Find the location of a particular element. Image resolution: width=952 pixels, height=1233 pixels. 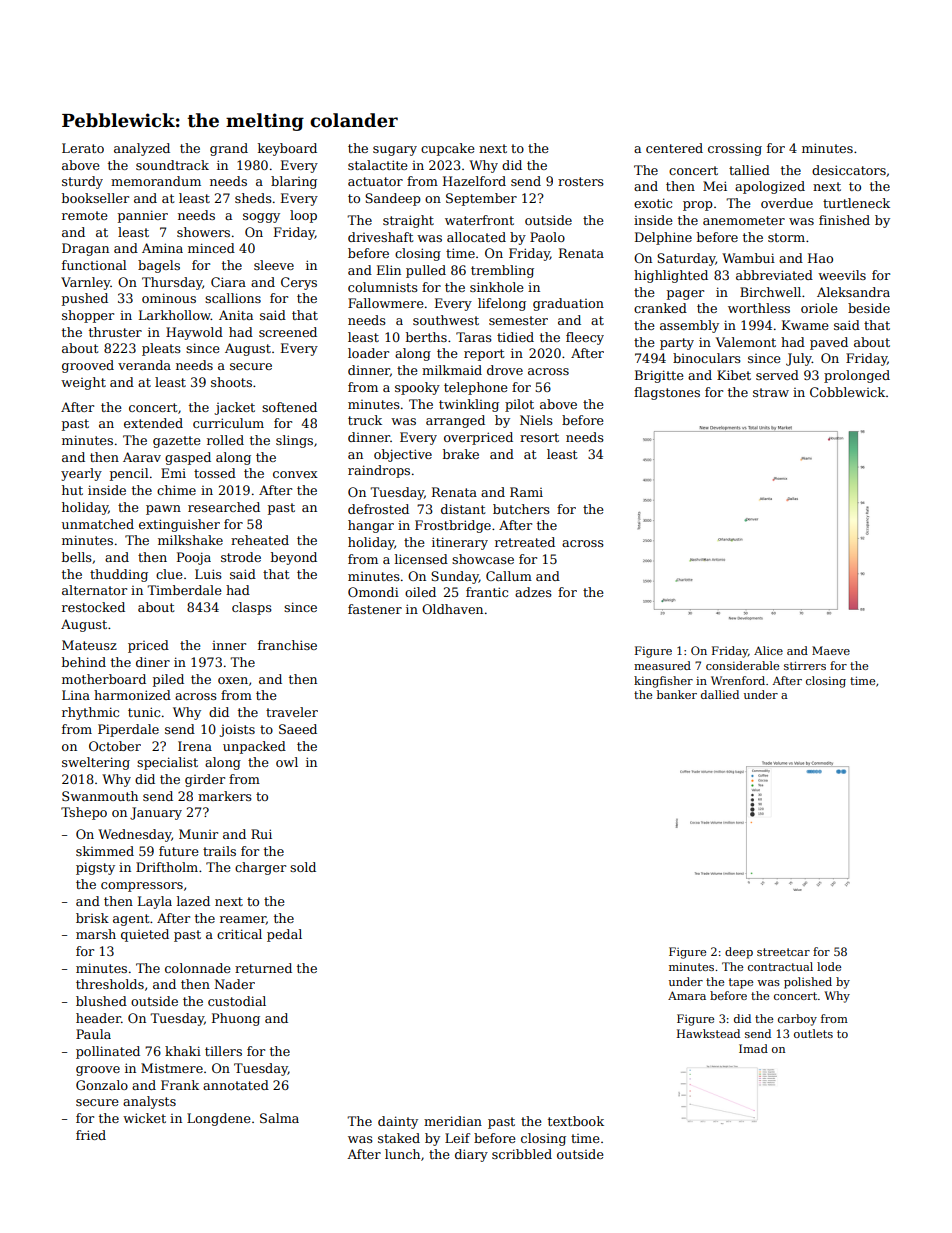

diary is located at coordinates (471, 1155).
